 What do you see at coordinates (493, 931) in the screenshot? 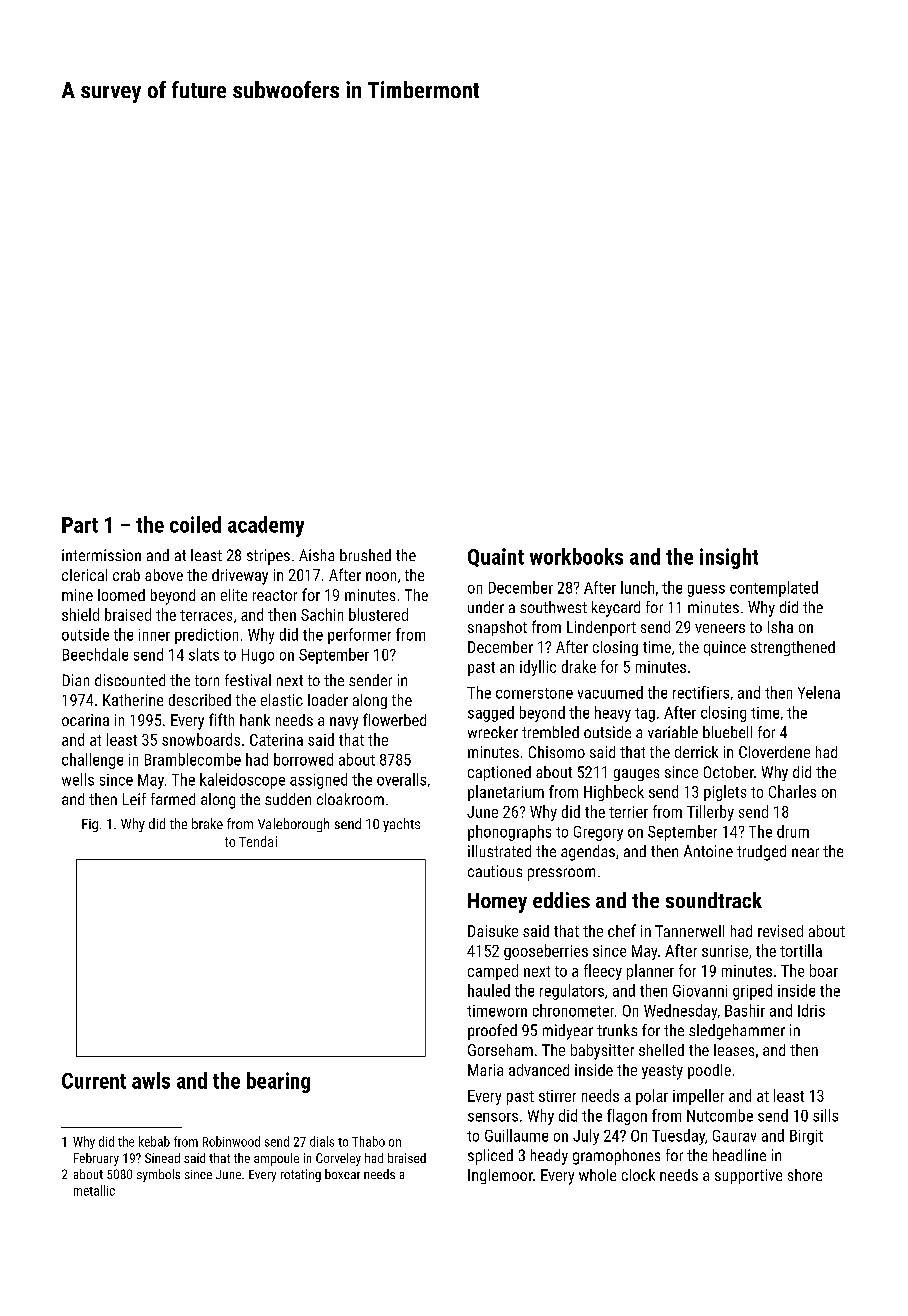
I see `Daisuke` at bounding box center [493, 931].
